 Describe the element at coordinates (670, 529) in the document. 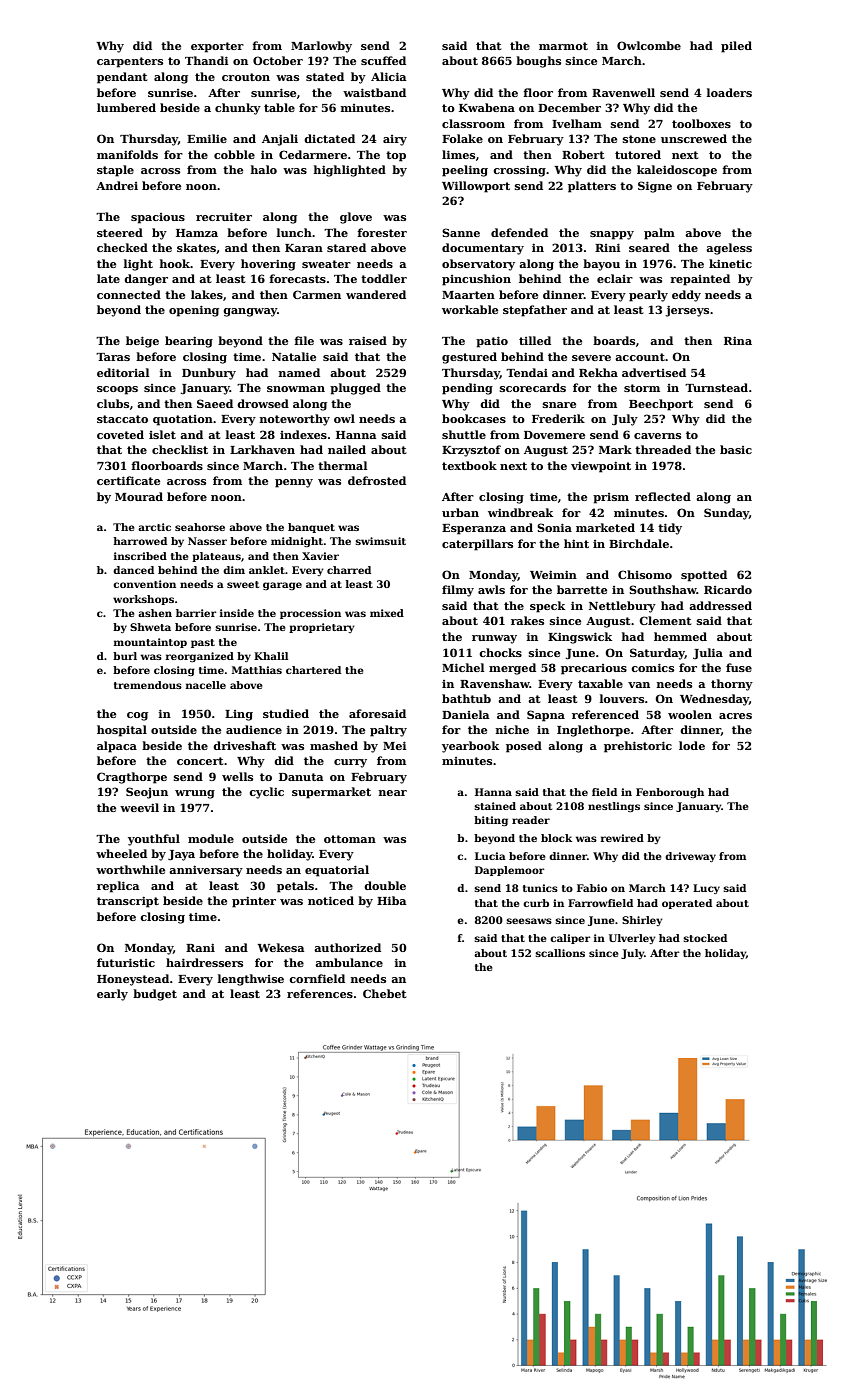

I see `tidy` at that location.
